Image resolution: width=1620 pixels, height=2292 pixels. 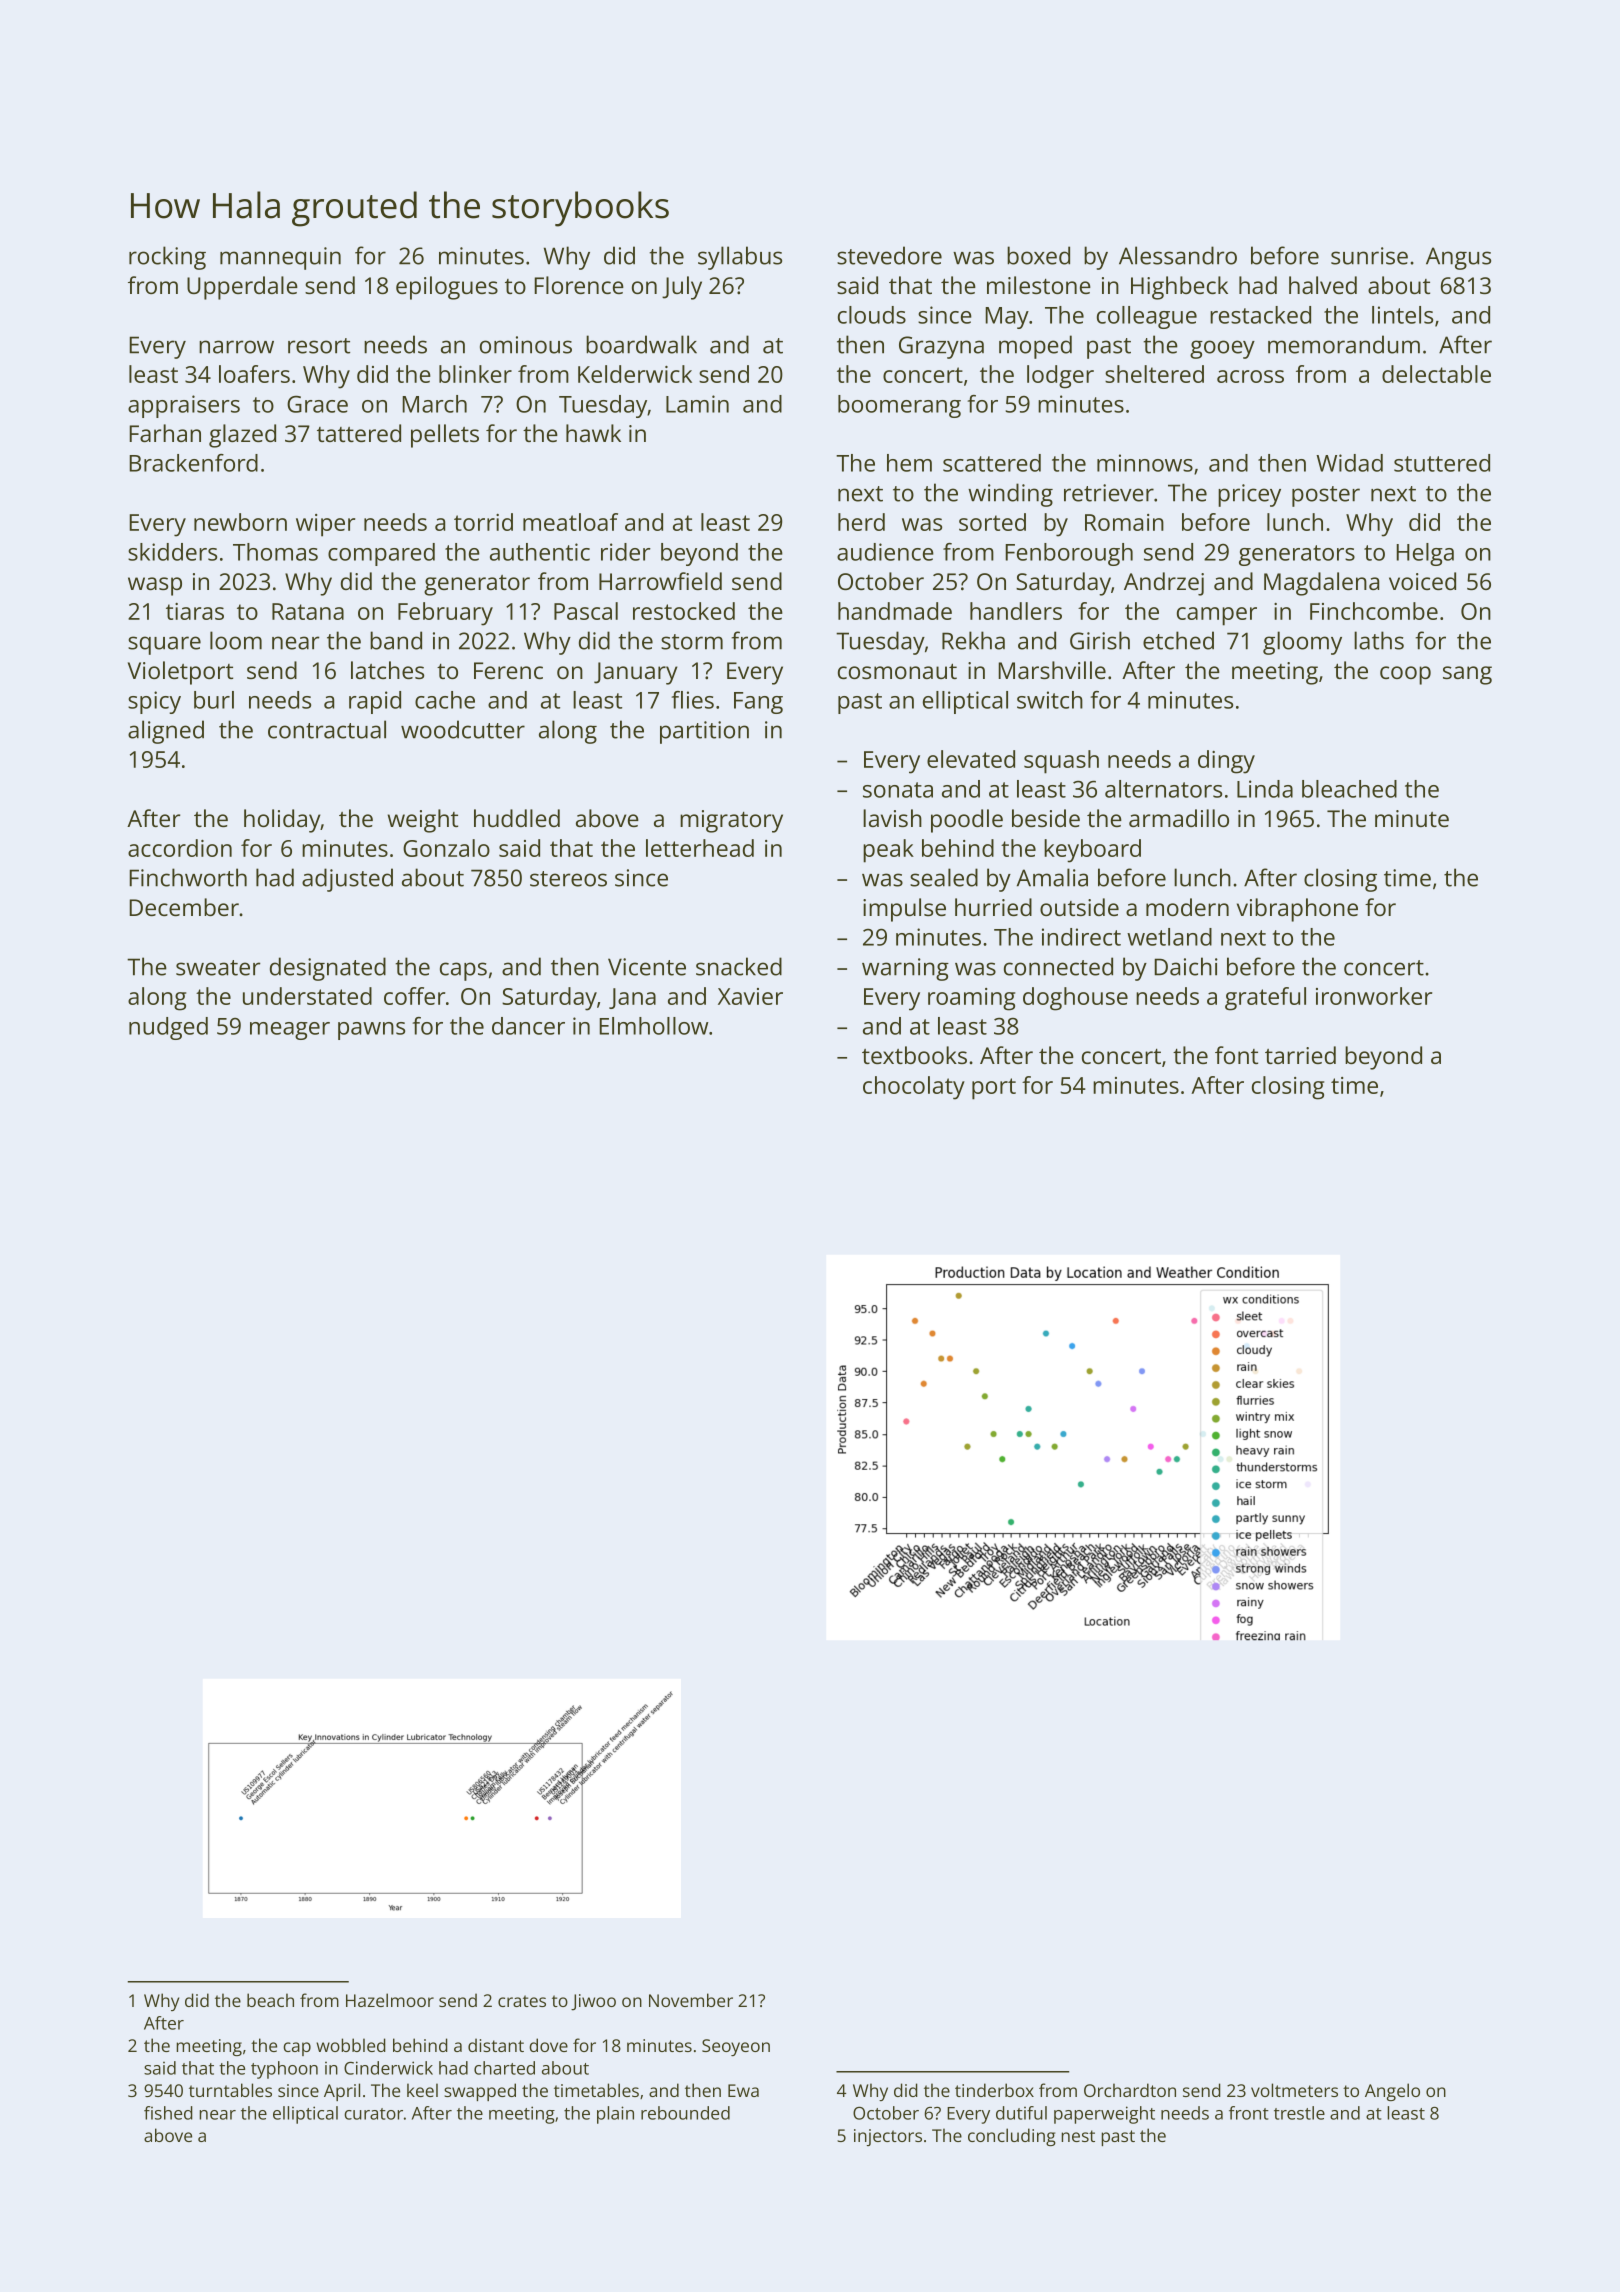 What do you see at coordinates (914, 1088) in the page?
I see `chocolaty` at bounding box center [914, 1088].
